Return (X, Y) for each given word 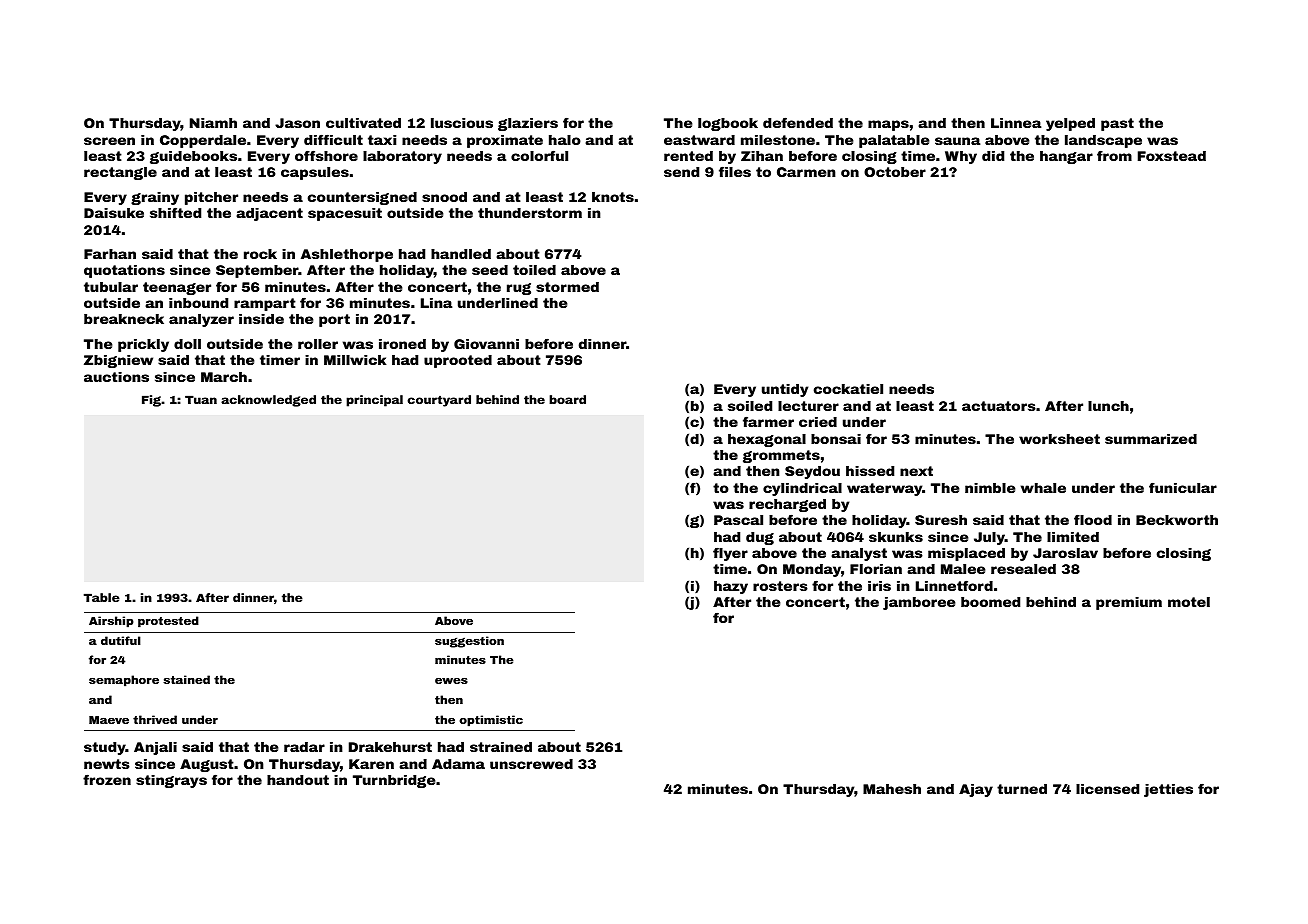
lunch (1108, 406)
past (1117, 124)
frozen (107, 779)
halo (565, 140)
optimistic (491, 721)
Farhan (110, 254)
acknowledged (268, 401)
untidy (785, 390)
